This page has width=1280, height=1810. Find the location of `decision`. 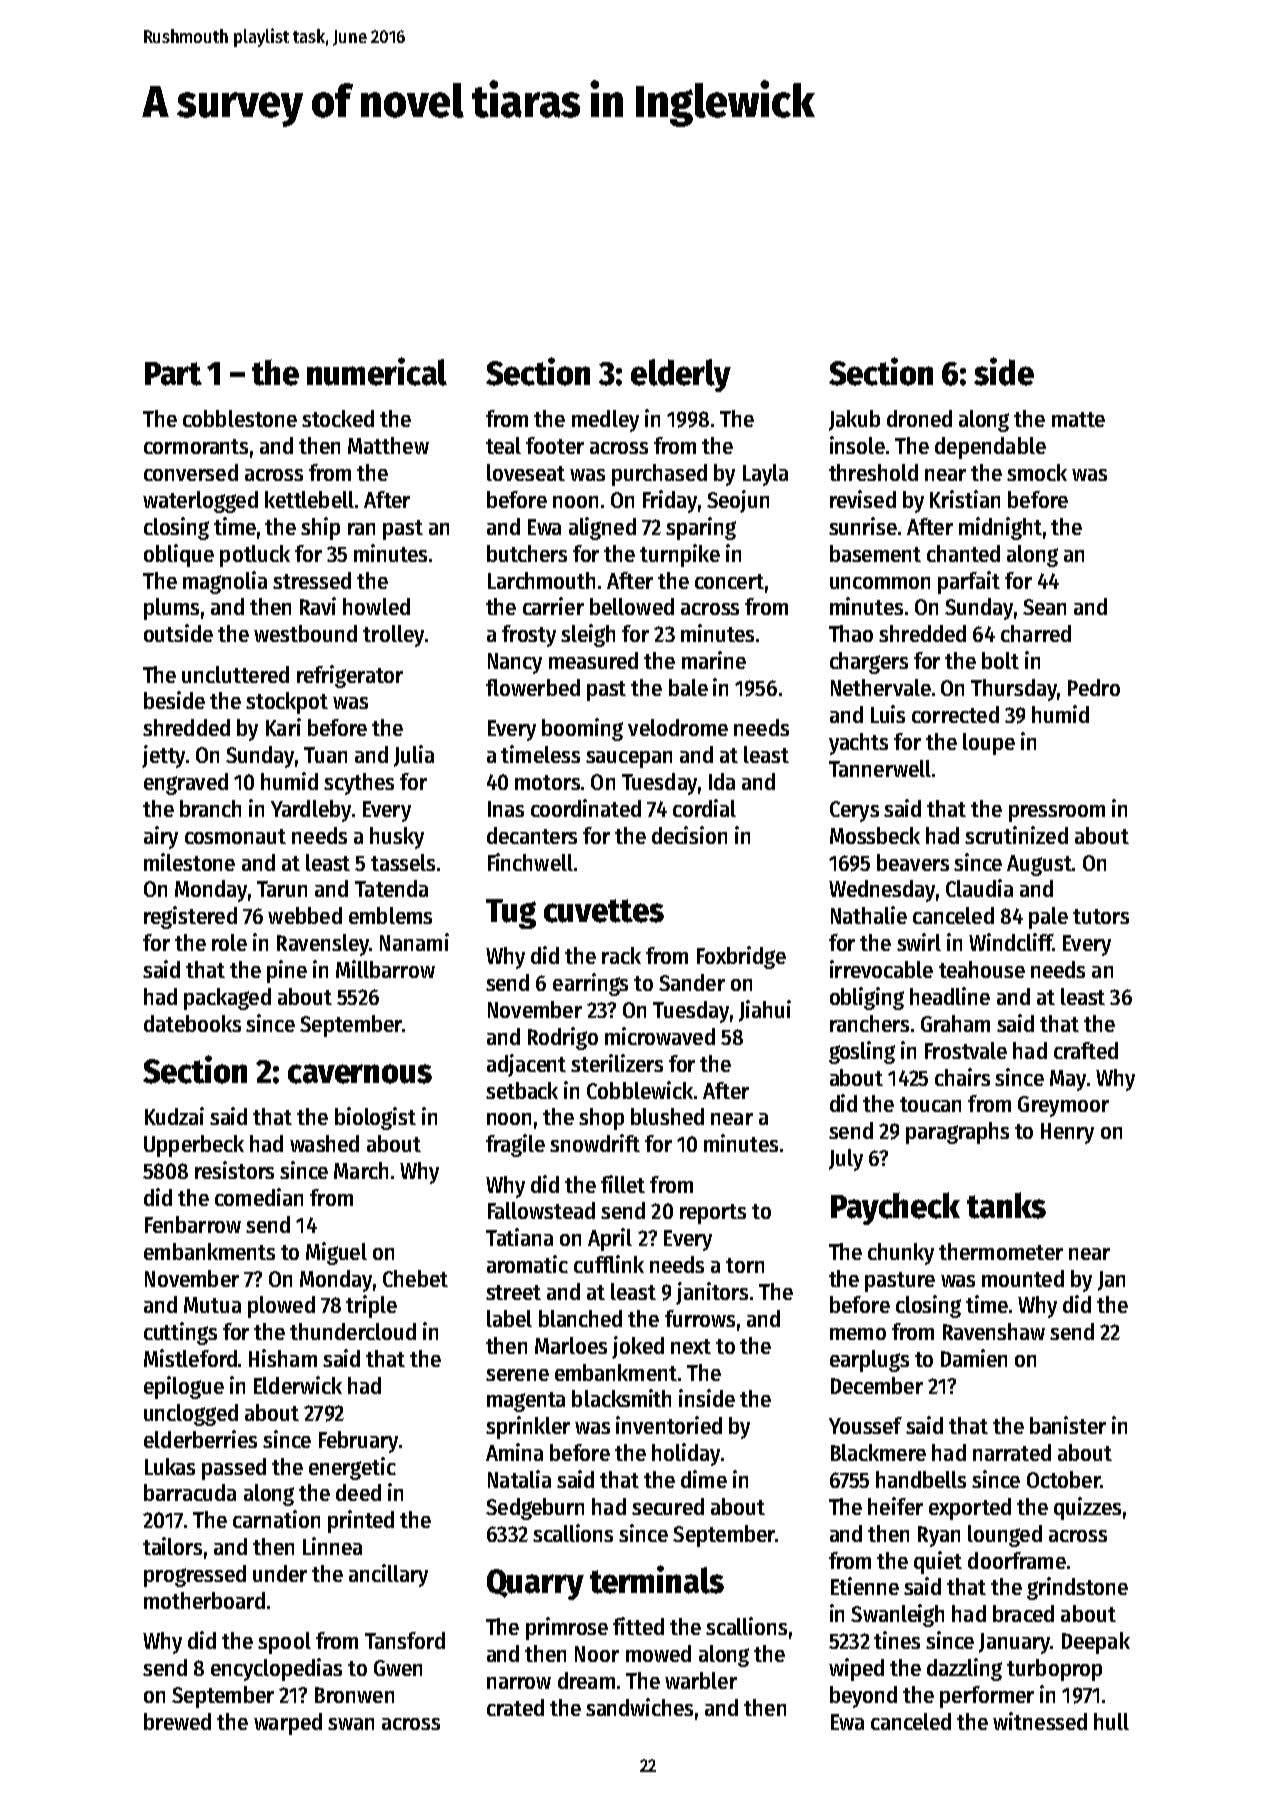

decision is located at coordinates (689, 835).
